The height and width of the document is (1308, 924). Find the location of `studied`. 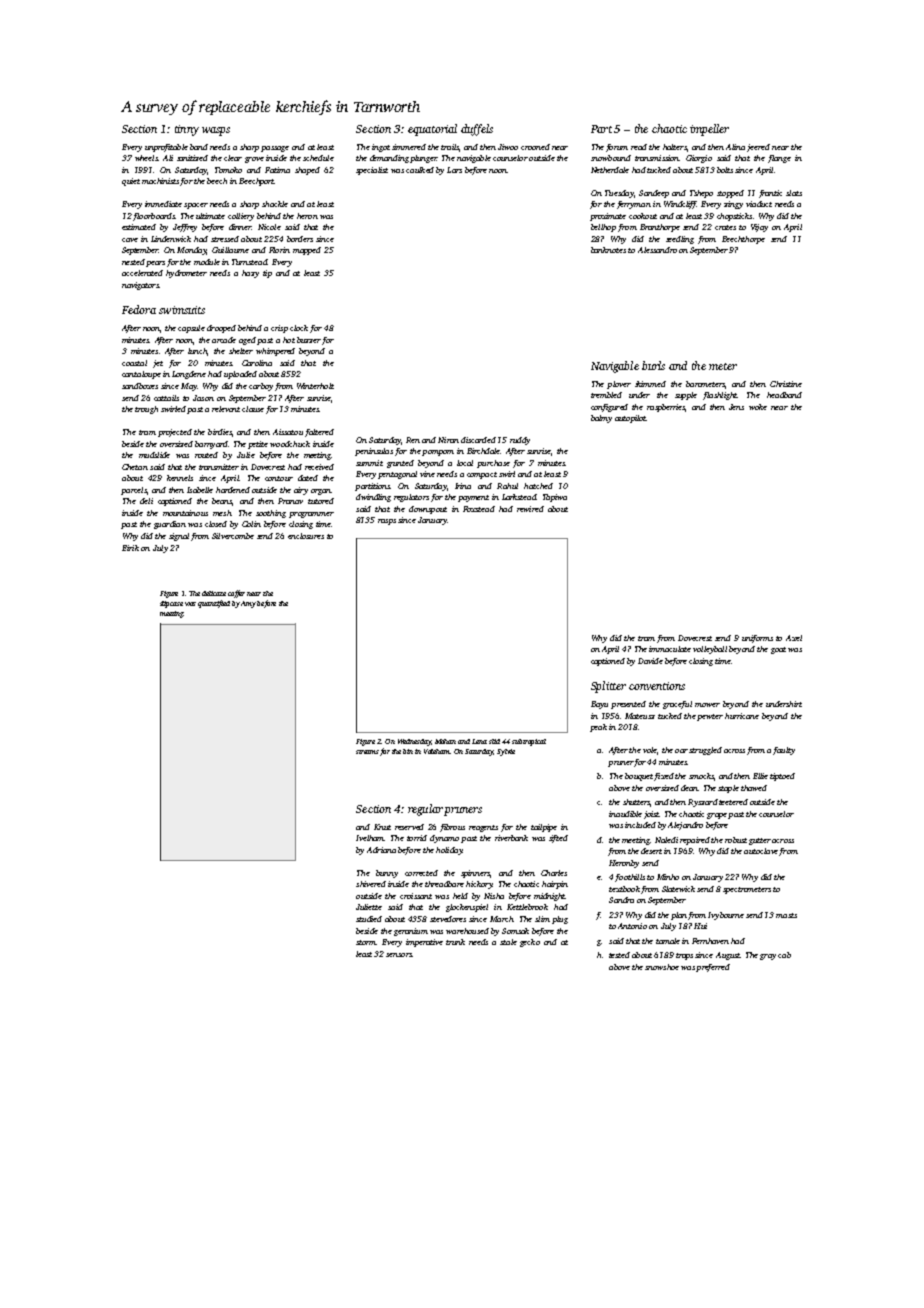

studied is located at coordinates (369, 919).
